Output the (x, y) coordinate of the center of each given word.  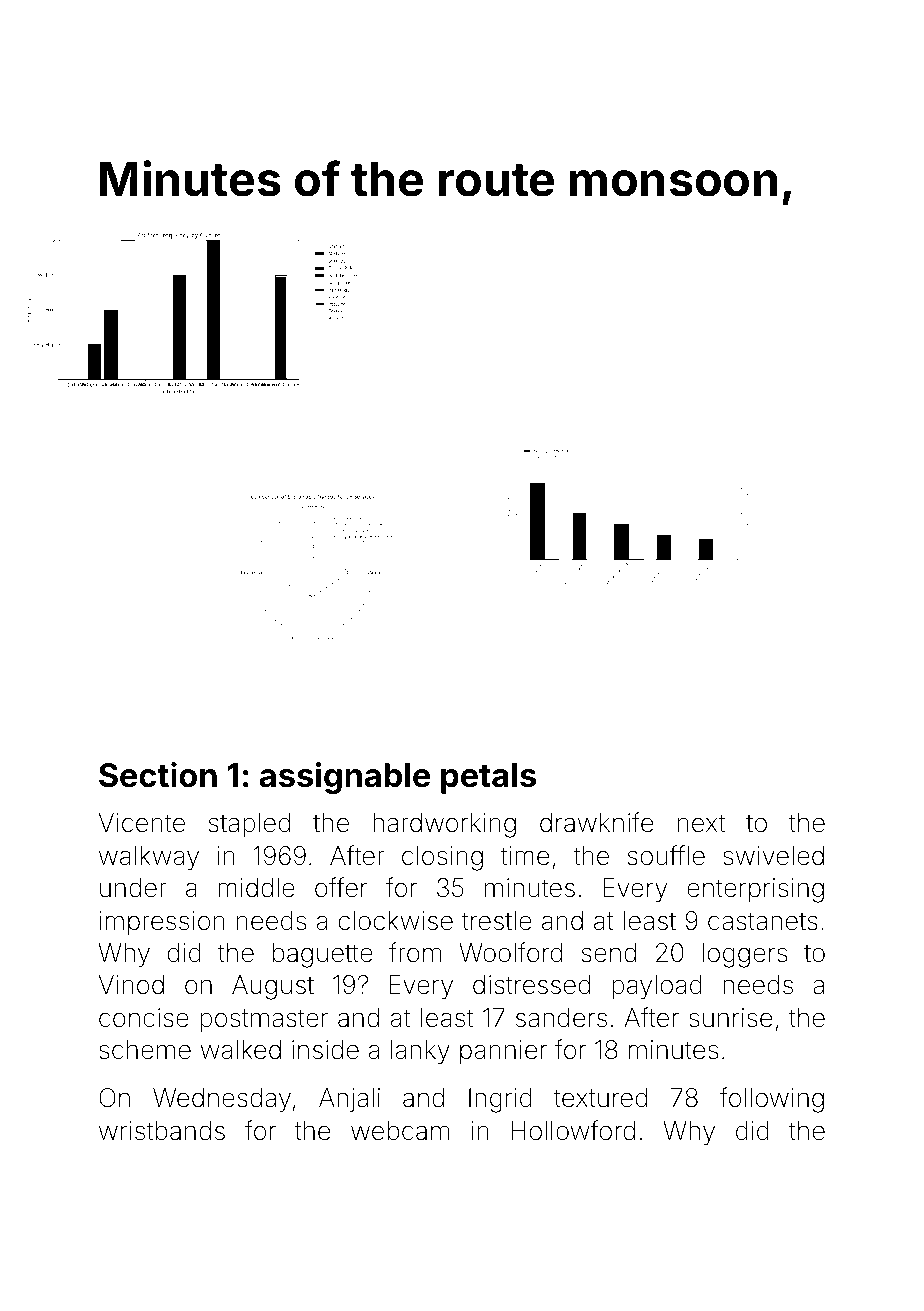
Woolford (510, 952)
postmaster (264, 1020)
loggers (745, 955)
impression (162, 923)
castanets (763, 921)
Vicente (141, 823)
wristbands (162, 1131)
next (701, 823)
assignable (345, 778)
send (609, 953)
